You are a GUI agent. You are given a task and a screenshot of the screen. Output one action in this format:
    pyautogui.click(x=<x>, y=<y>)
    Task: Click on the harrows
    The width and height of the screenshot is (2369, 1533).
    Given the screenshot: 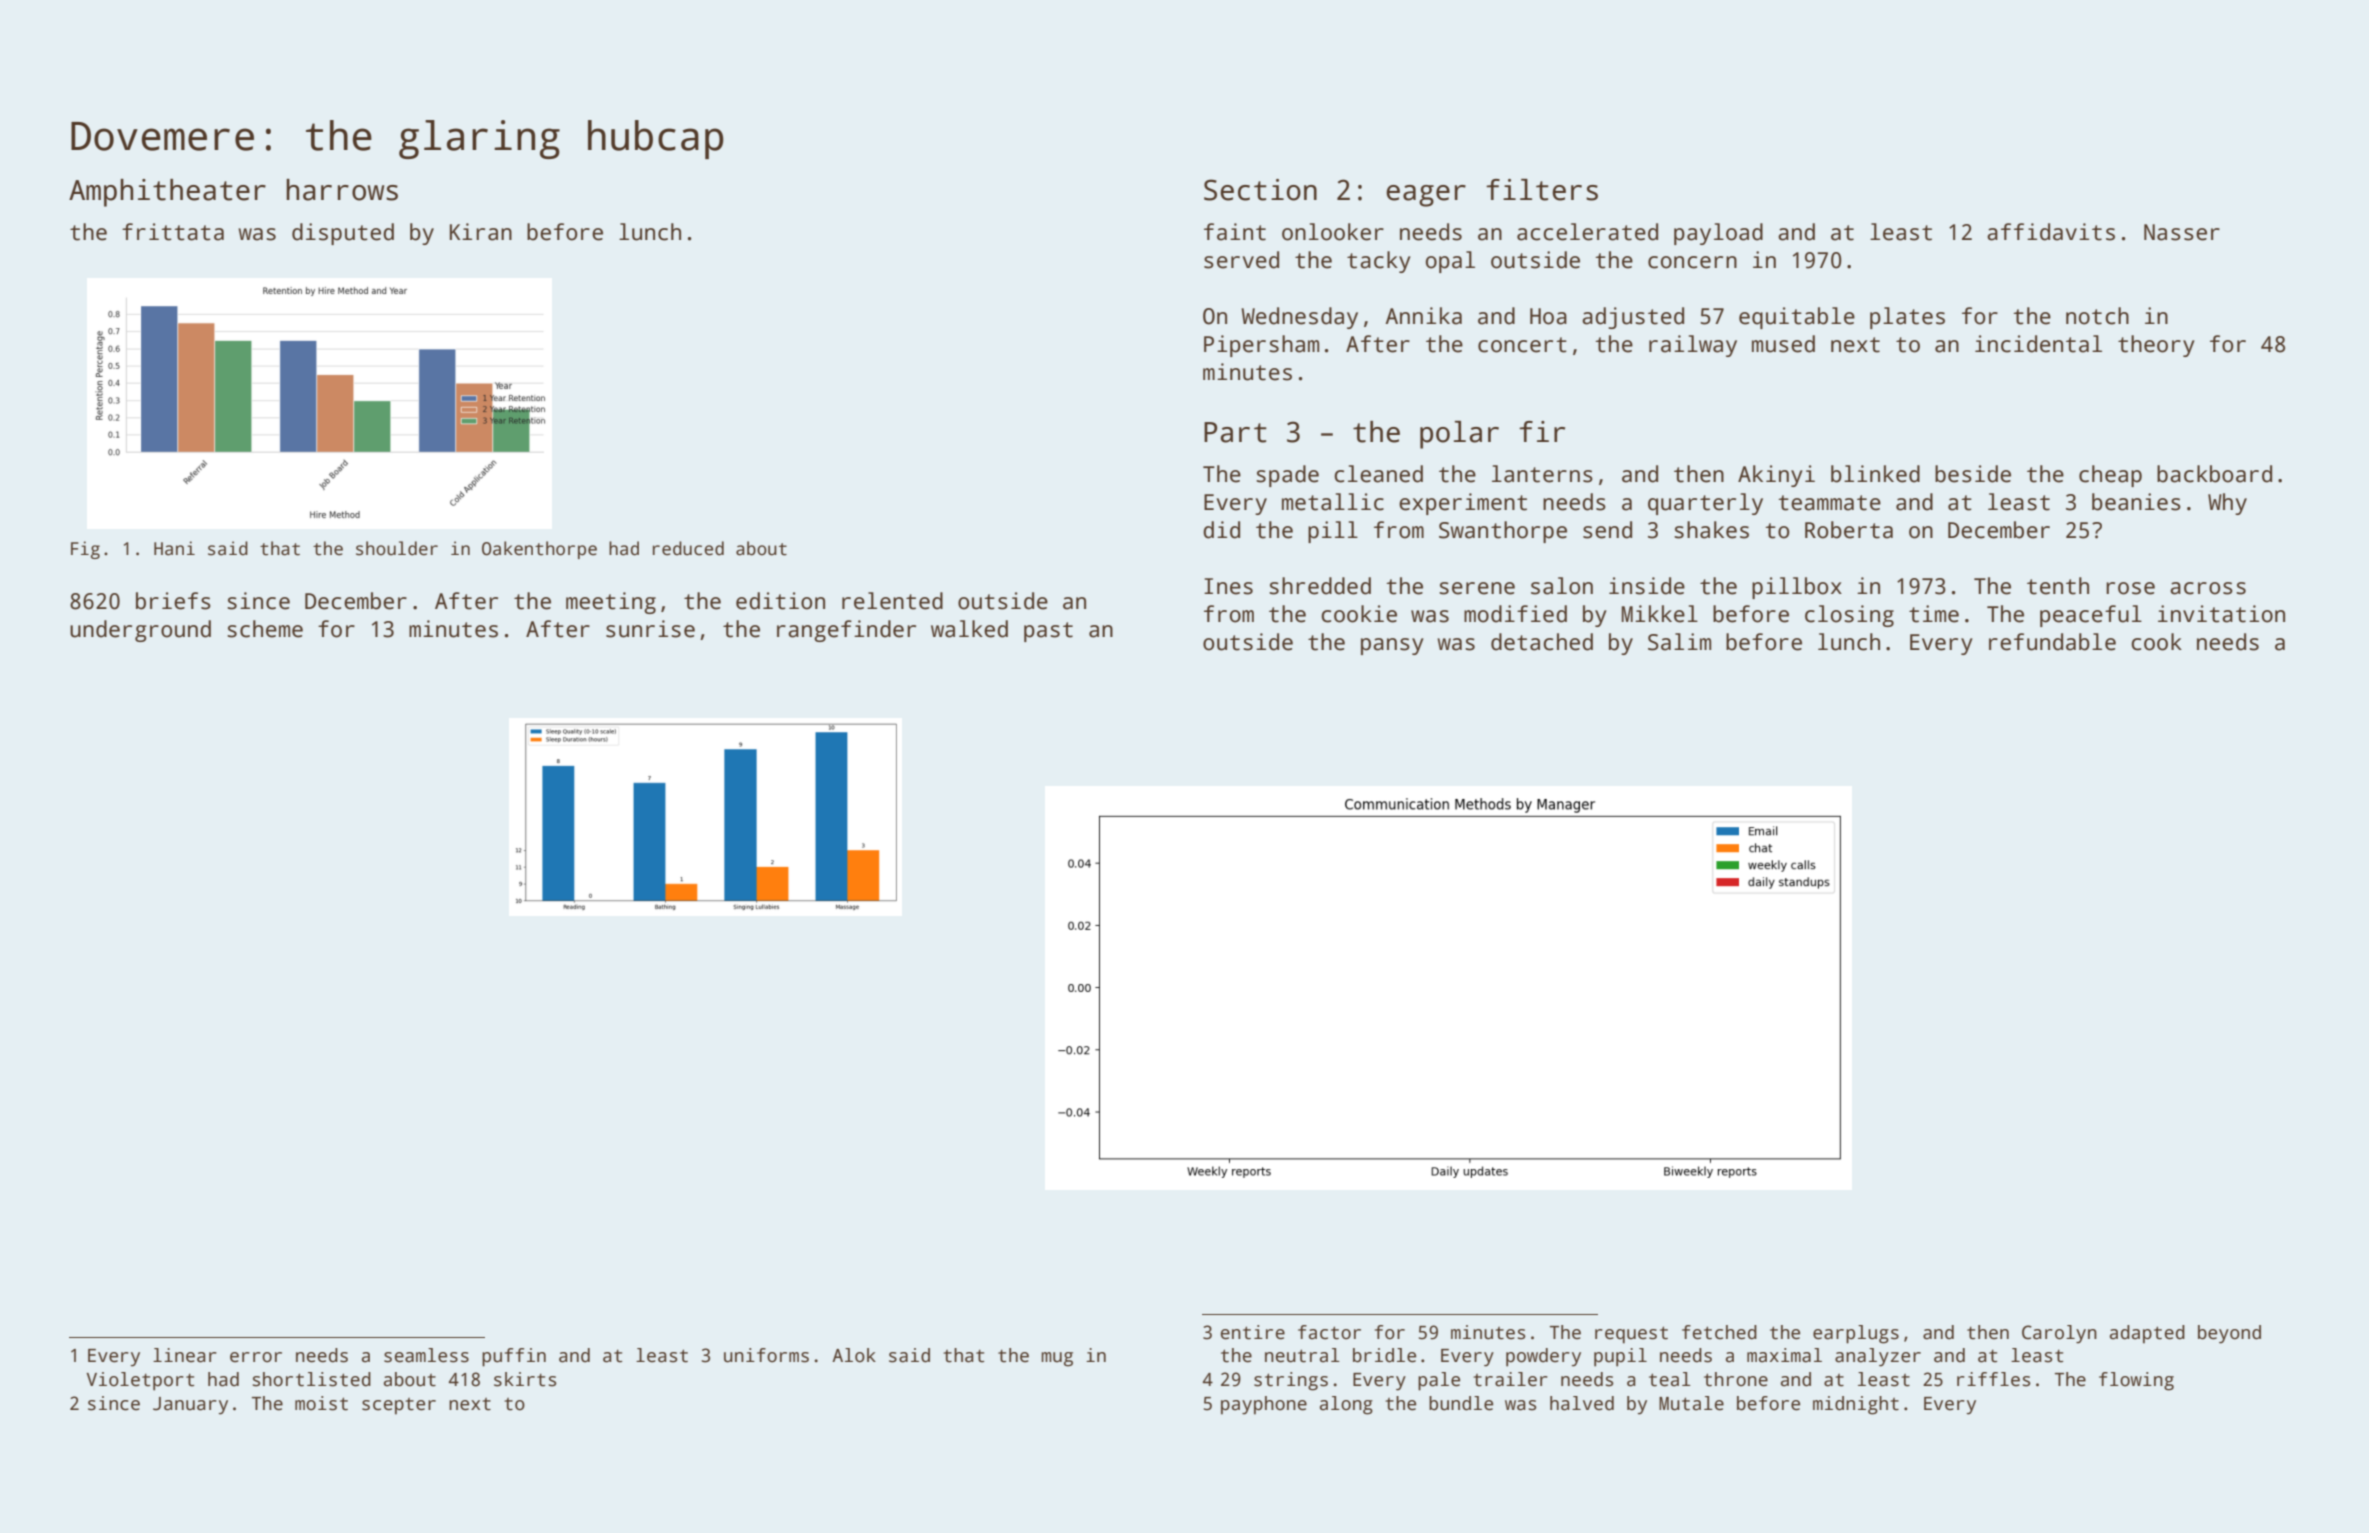 What is the action you would take?
    pyautogui.click(x=342, y=190)
